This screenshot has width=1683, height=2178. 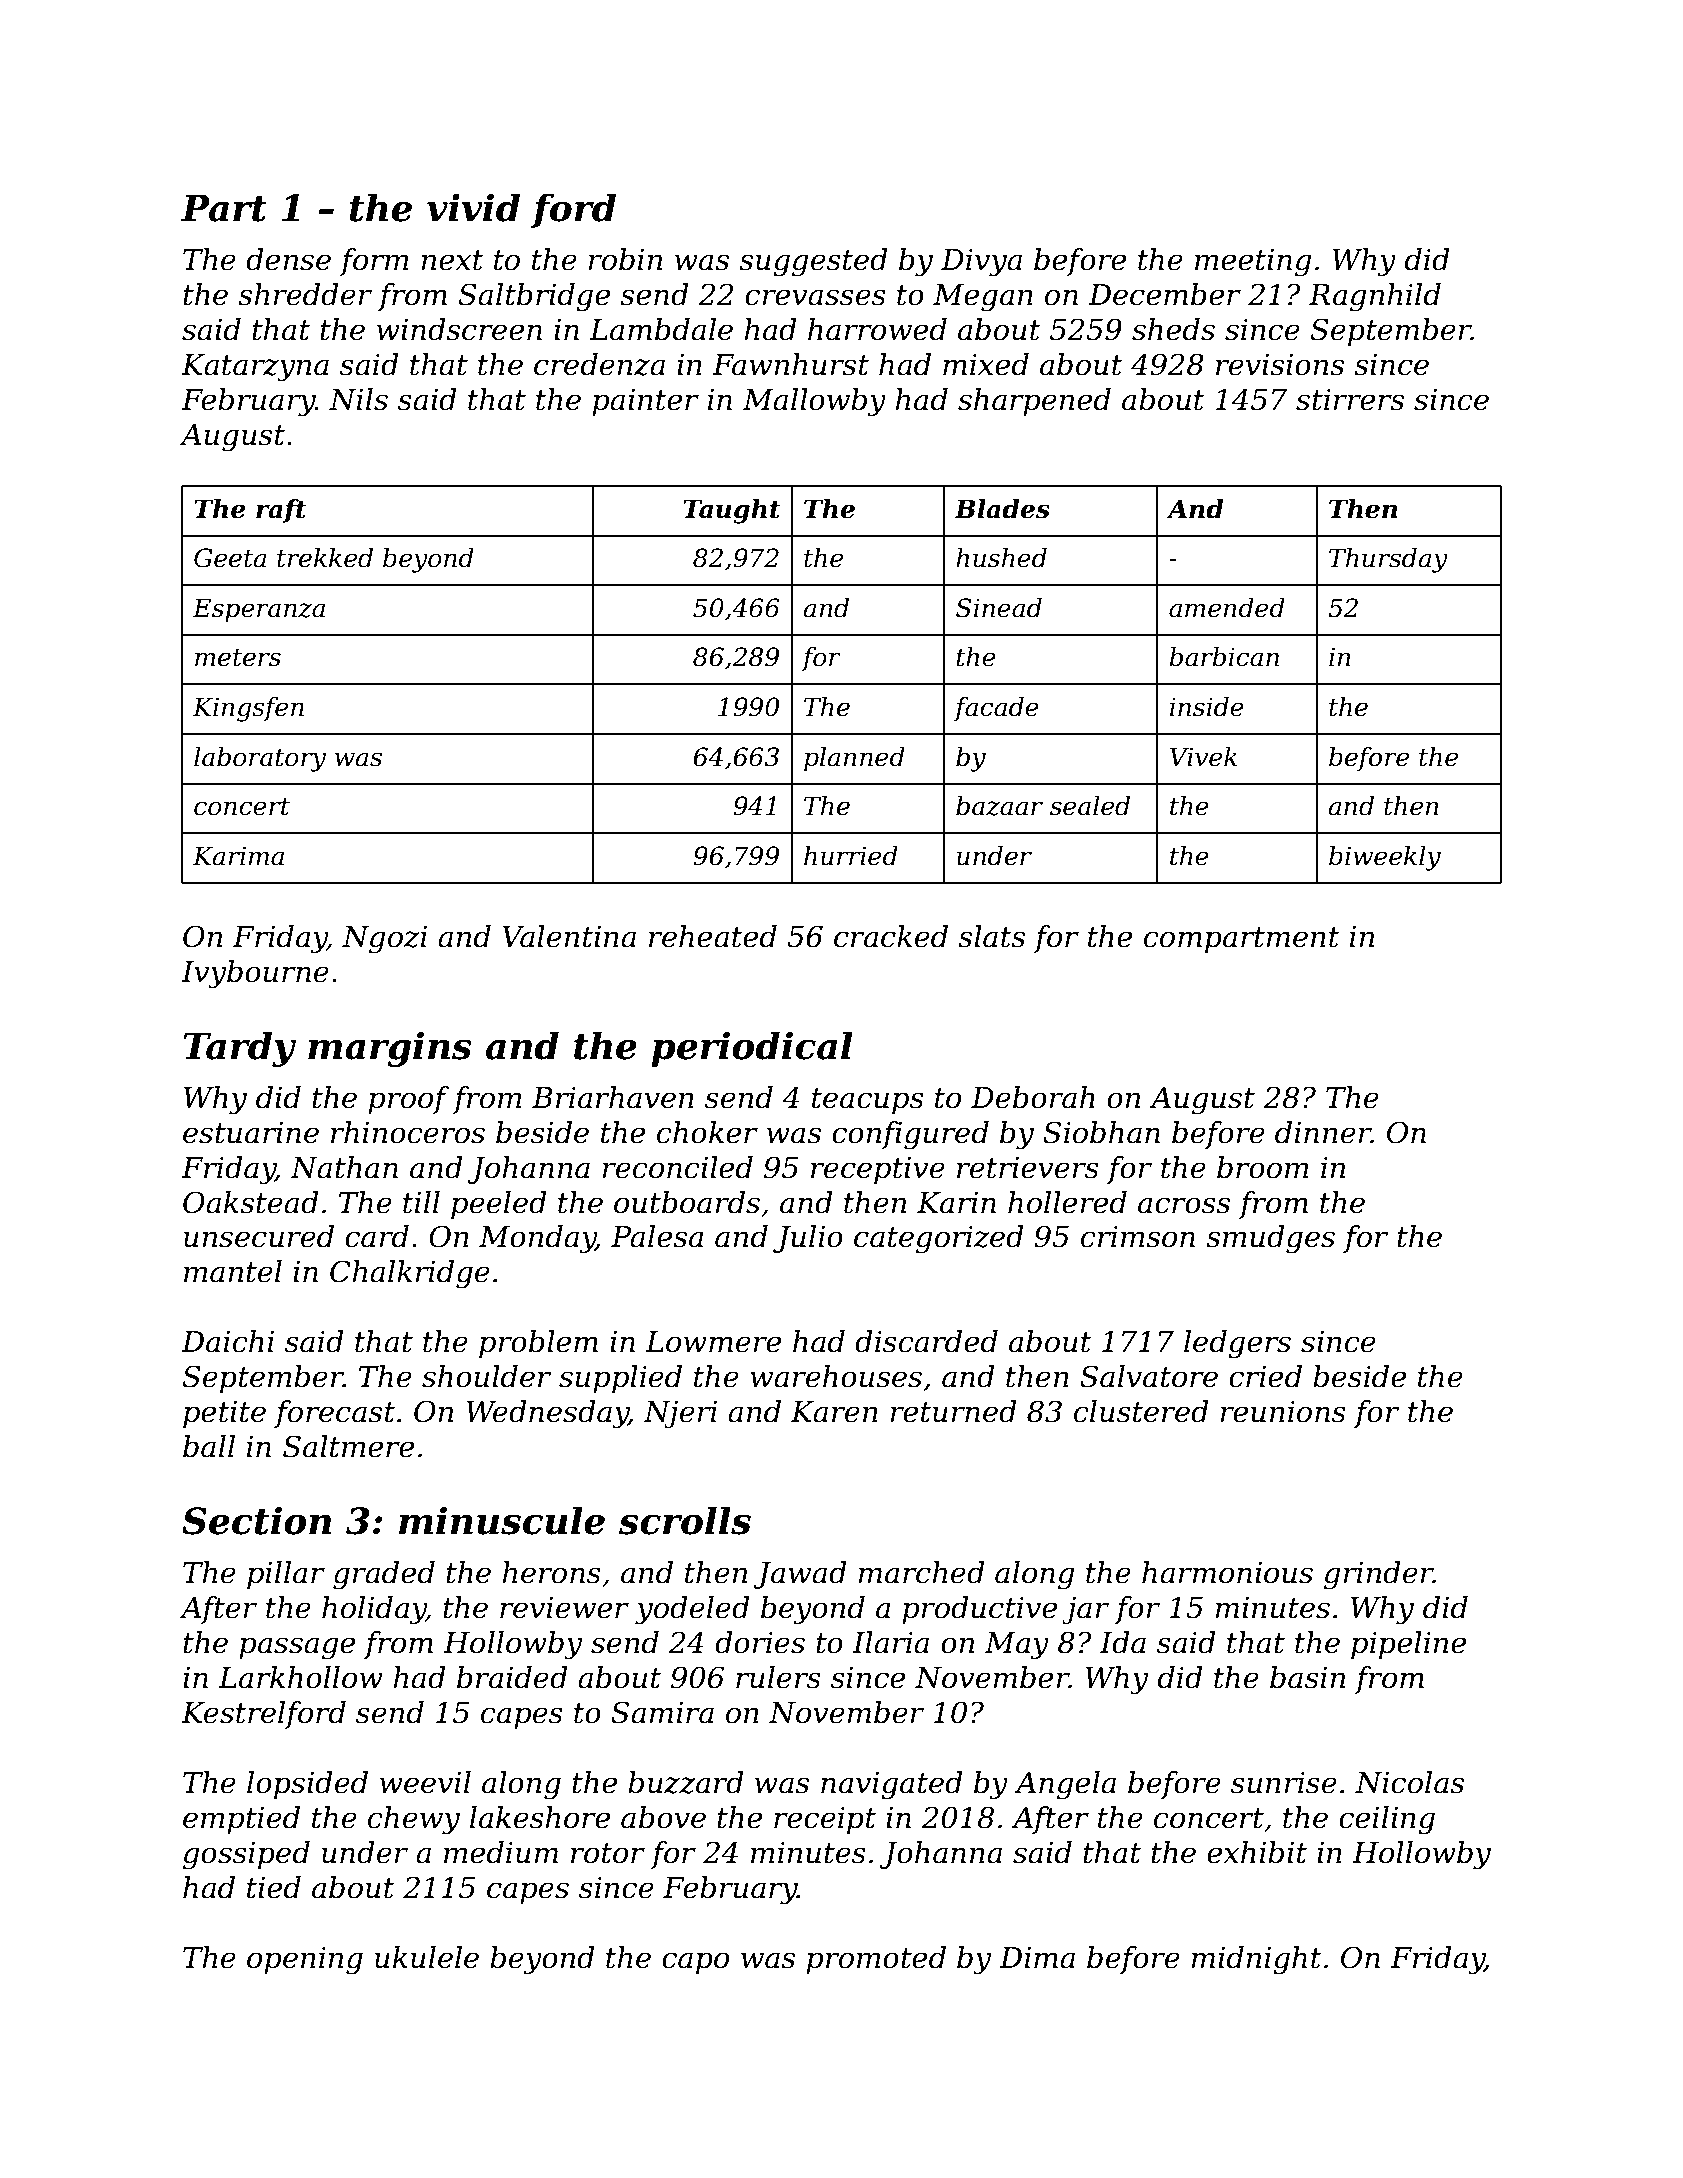 I want to click on Ragnhild, so click(x=1375, y=297).
